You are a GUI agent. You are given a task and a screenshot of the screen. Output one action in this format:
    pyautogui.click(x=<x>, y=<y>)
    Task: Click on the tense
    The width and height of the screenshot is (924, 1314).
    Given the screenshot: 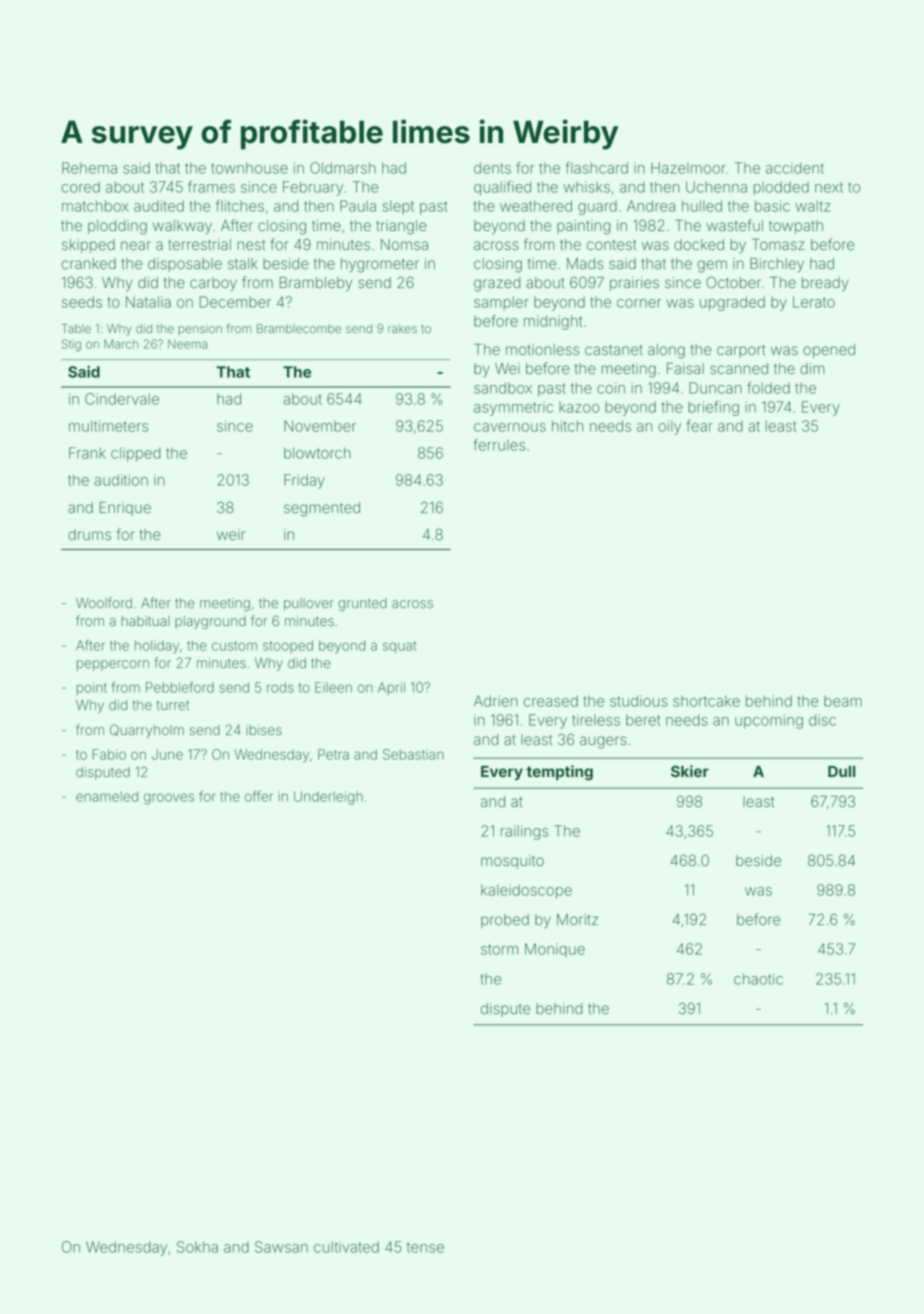 What is the action you would take?
    pyautogui.click(x=425, y=1247)
